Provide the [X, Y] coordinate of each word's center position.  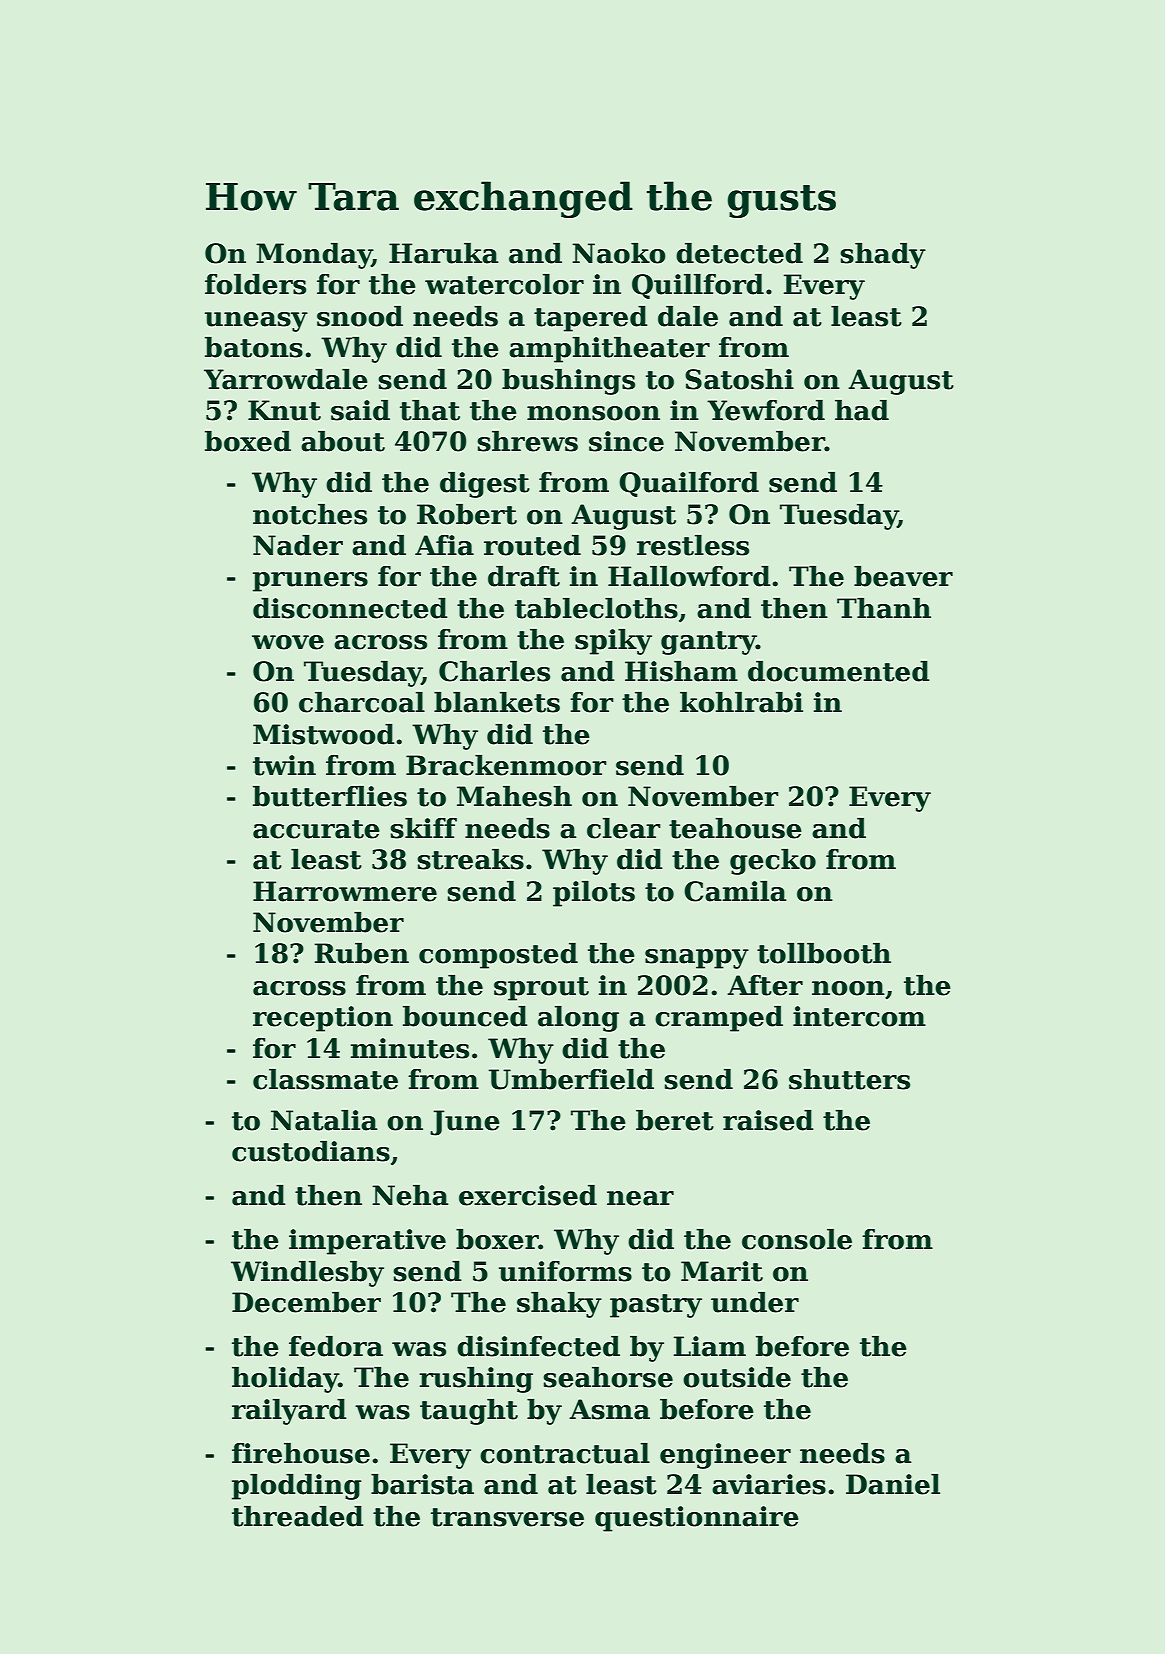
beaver [903, 576]
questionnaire [697, 1519]
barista [422, 1484]
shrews [527, 441]
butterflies [330, 796]
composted [498, 956]
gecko [773, 862]
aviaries [769, 1484]
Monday [314, 256]
